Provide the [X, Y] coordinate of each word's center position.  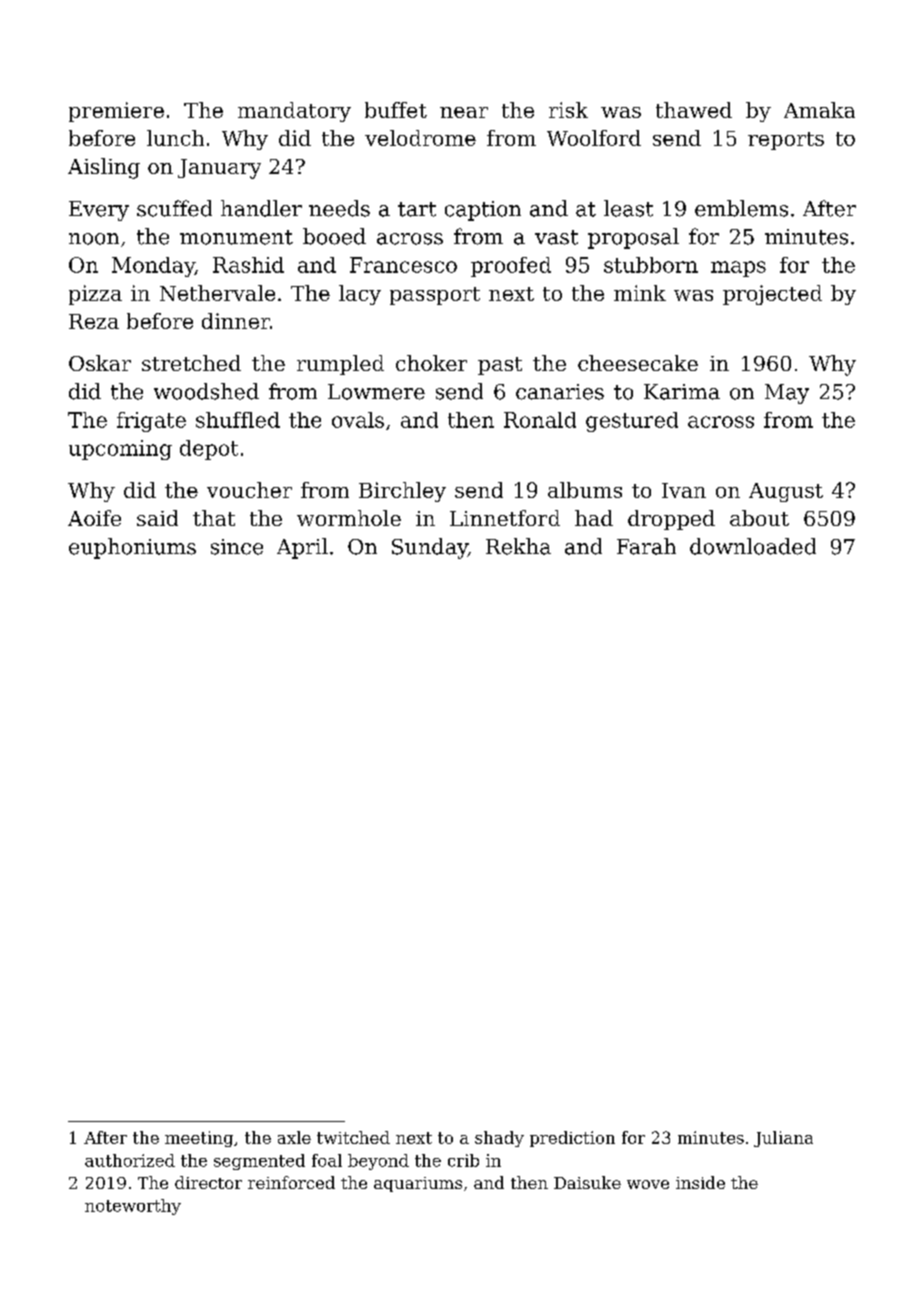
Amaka [819, 110]
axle [294, 1137]
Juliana [783, 1139]
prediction [572, 1139]
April [302, 548]
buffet [396, 110]
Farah [646, 546]
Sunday [430, 548]
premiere [116, 112]
